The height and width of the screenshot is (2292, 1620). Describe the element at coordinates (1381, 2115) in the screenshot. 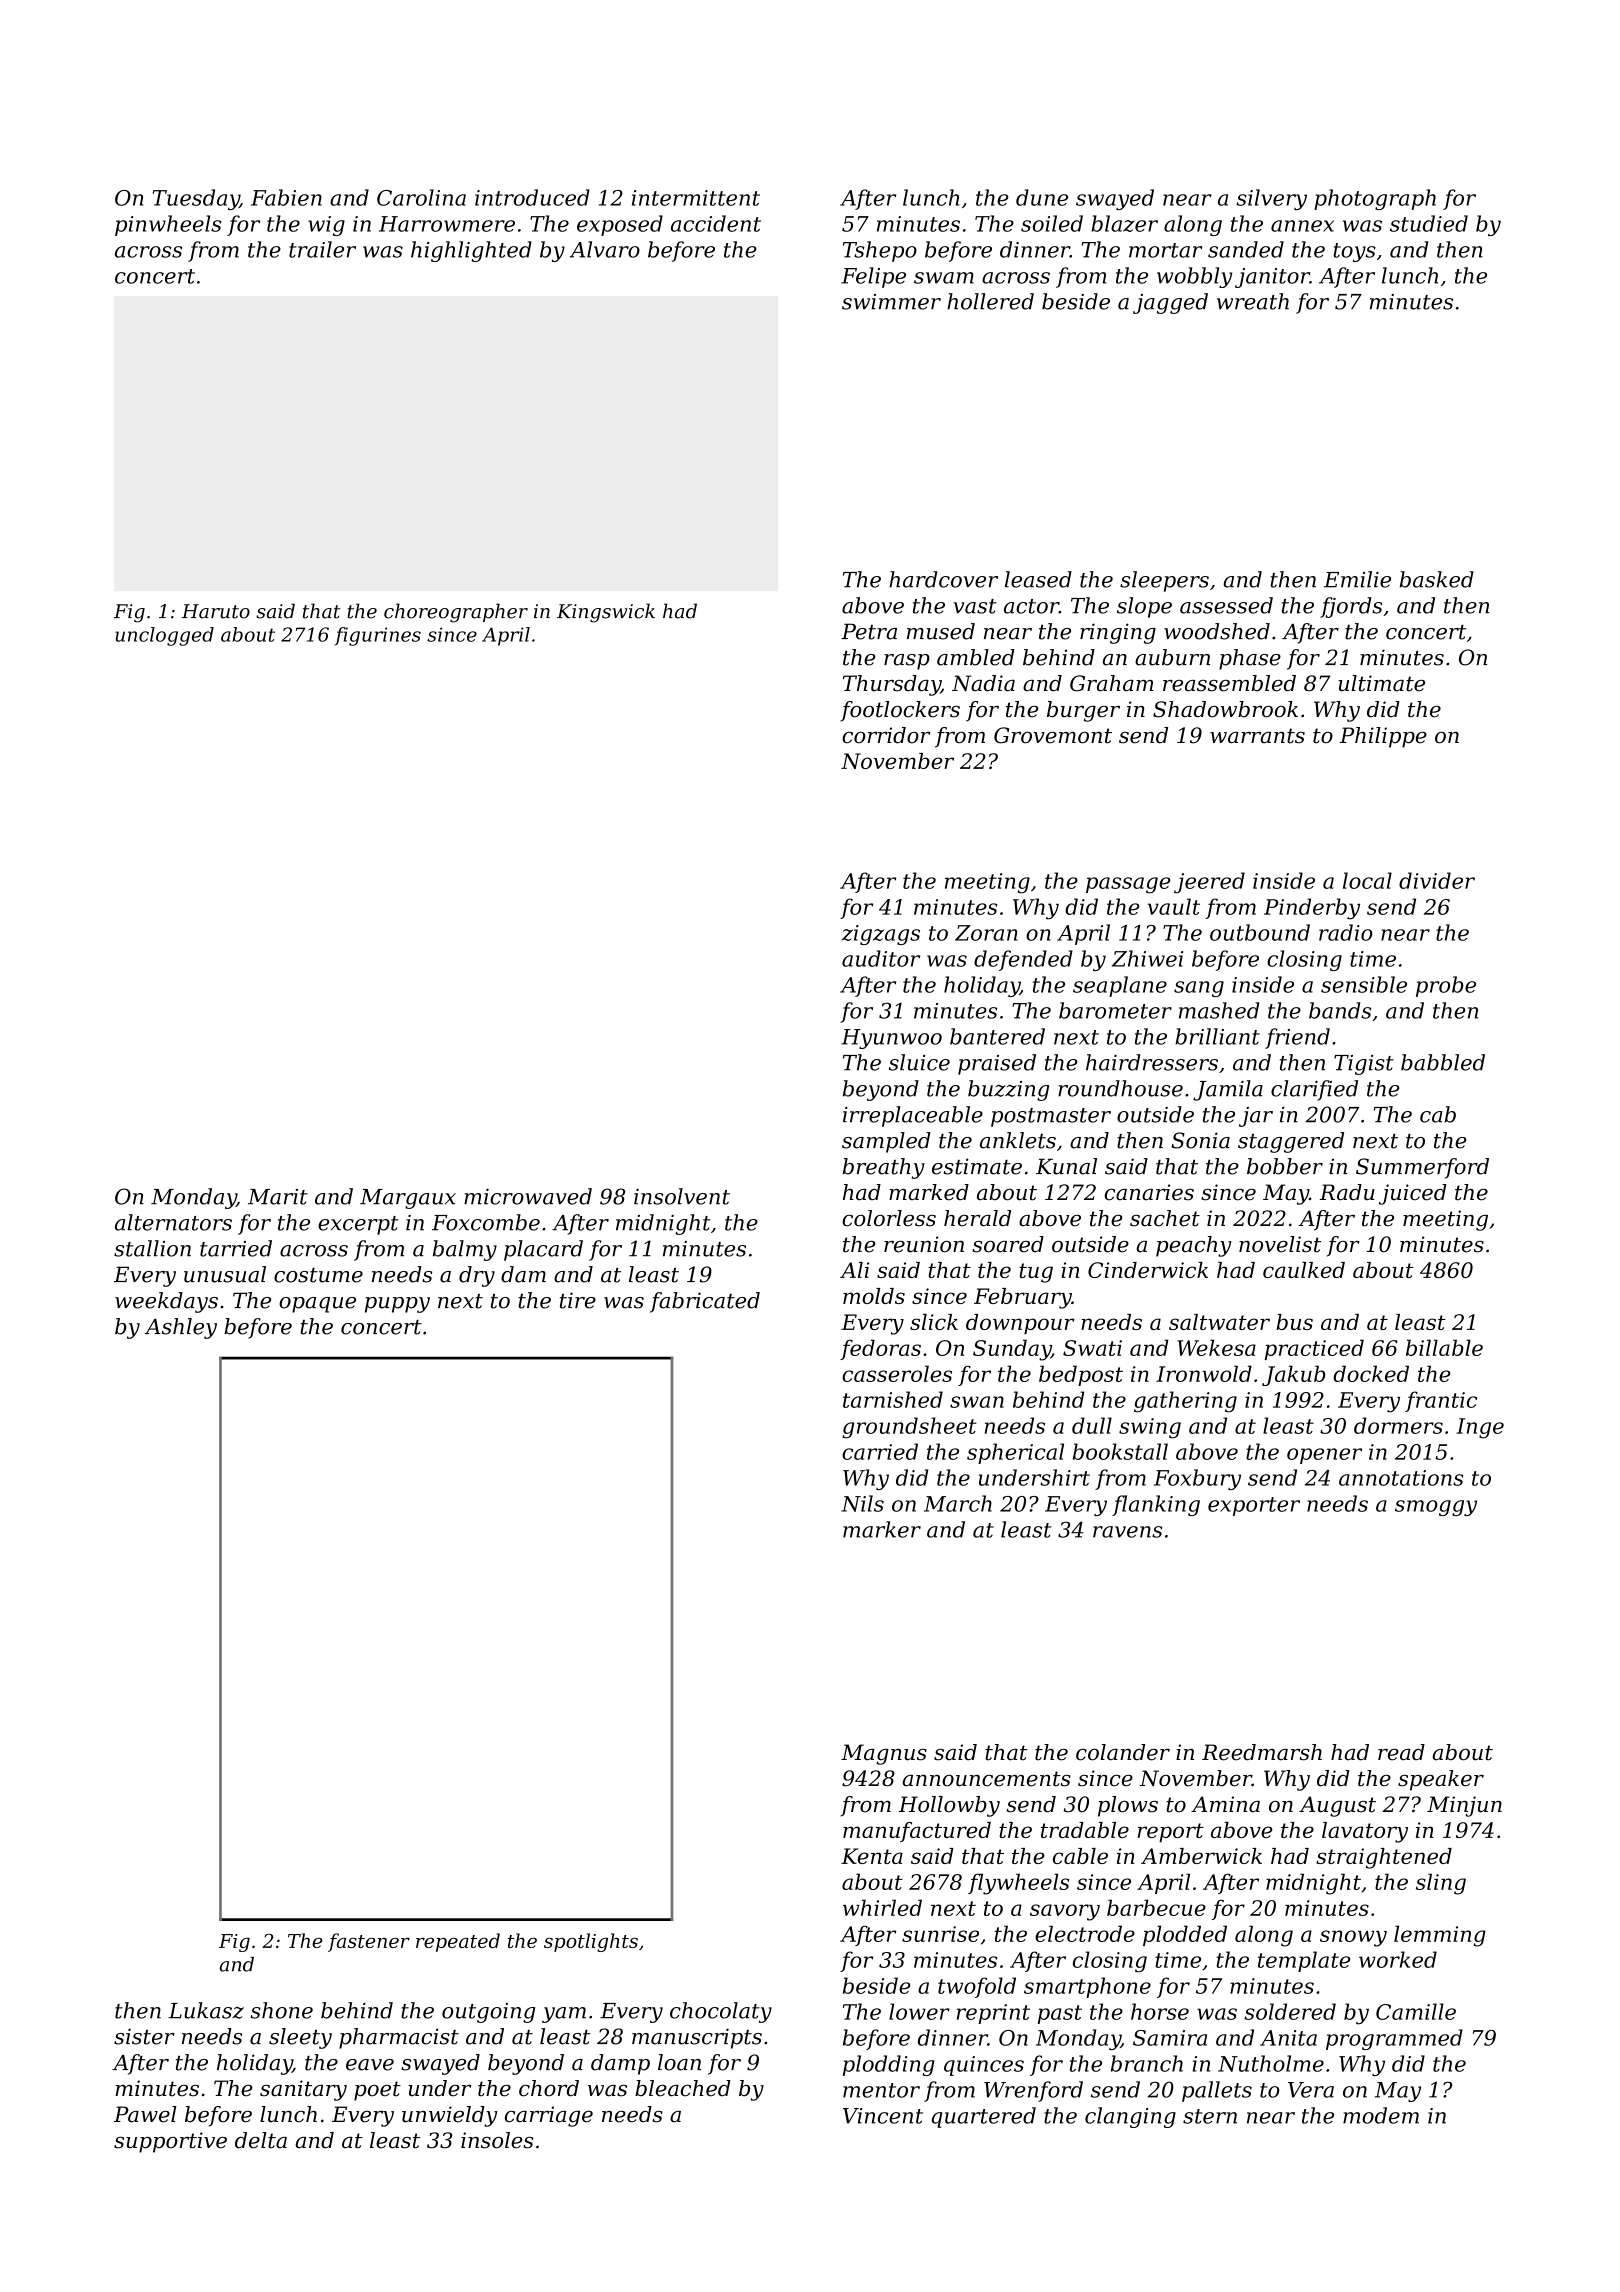

I see `modem` at that location.
